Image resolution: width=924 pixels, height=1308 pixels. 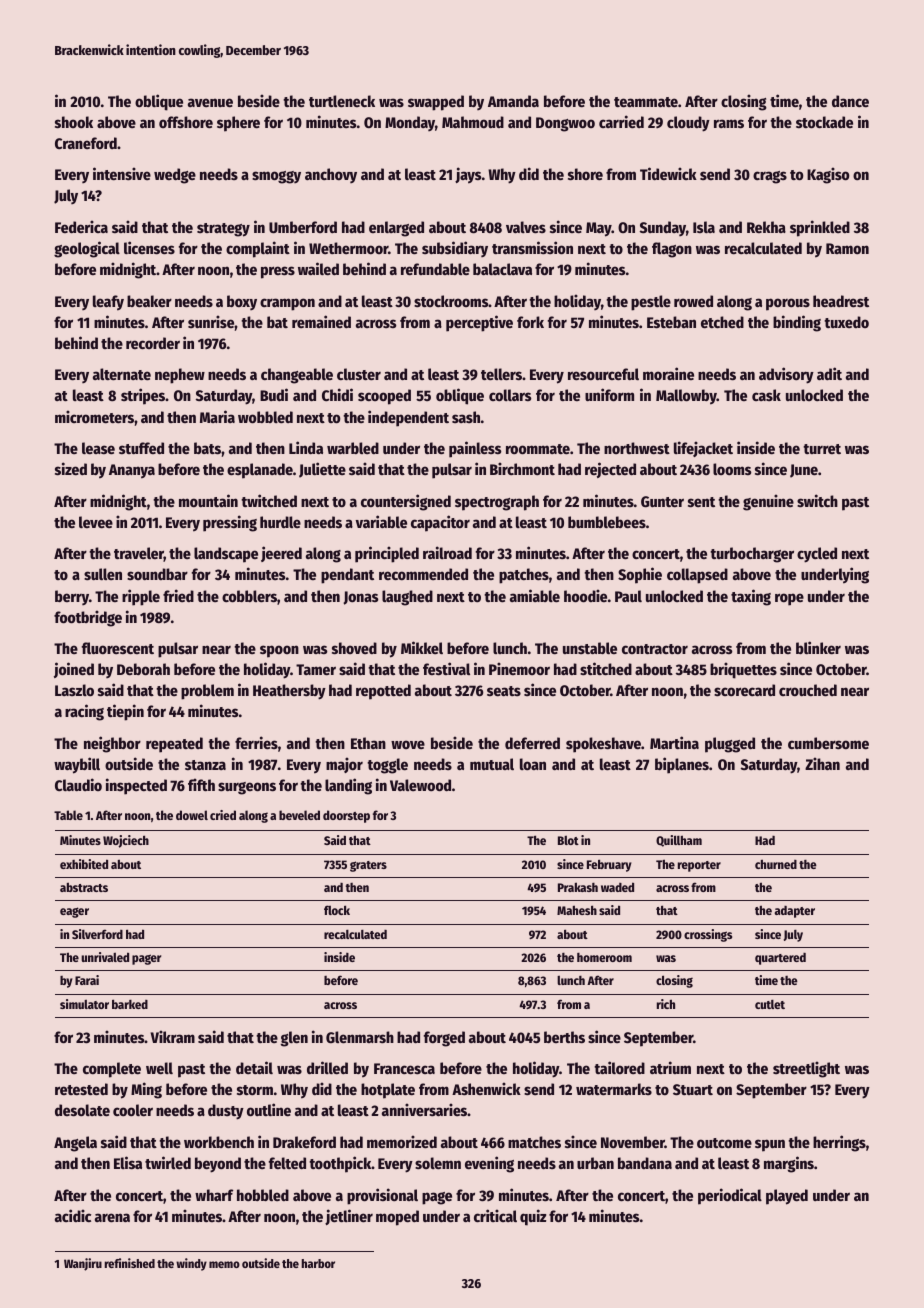 I want to click on acidic, so click(x=73, y=1215).
